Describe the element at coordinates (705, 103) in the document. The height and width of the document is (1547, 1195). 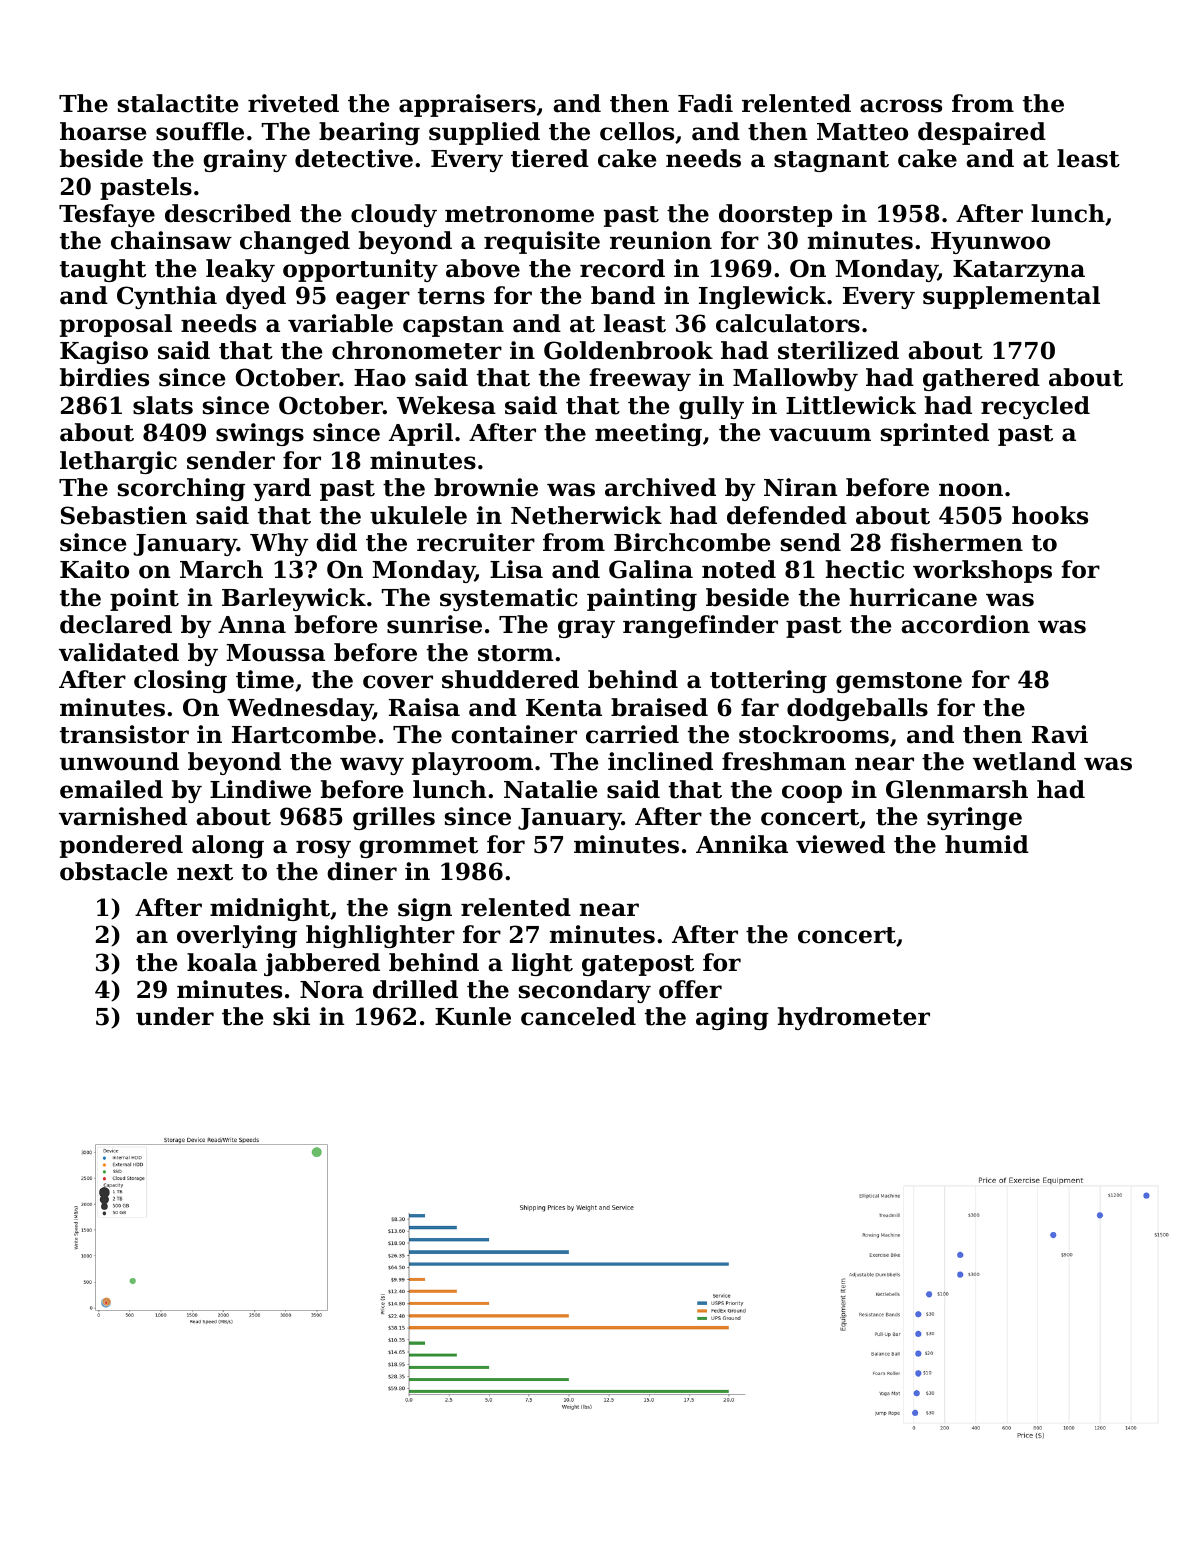
I see `Fadi` at that location.
